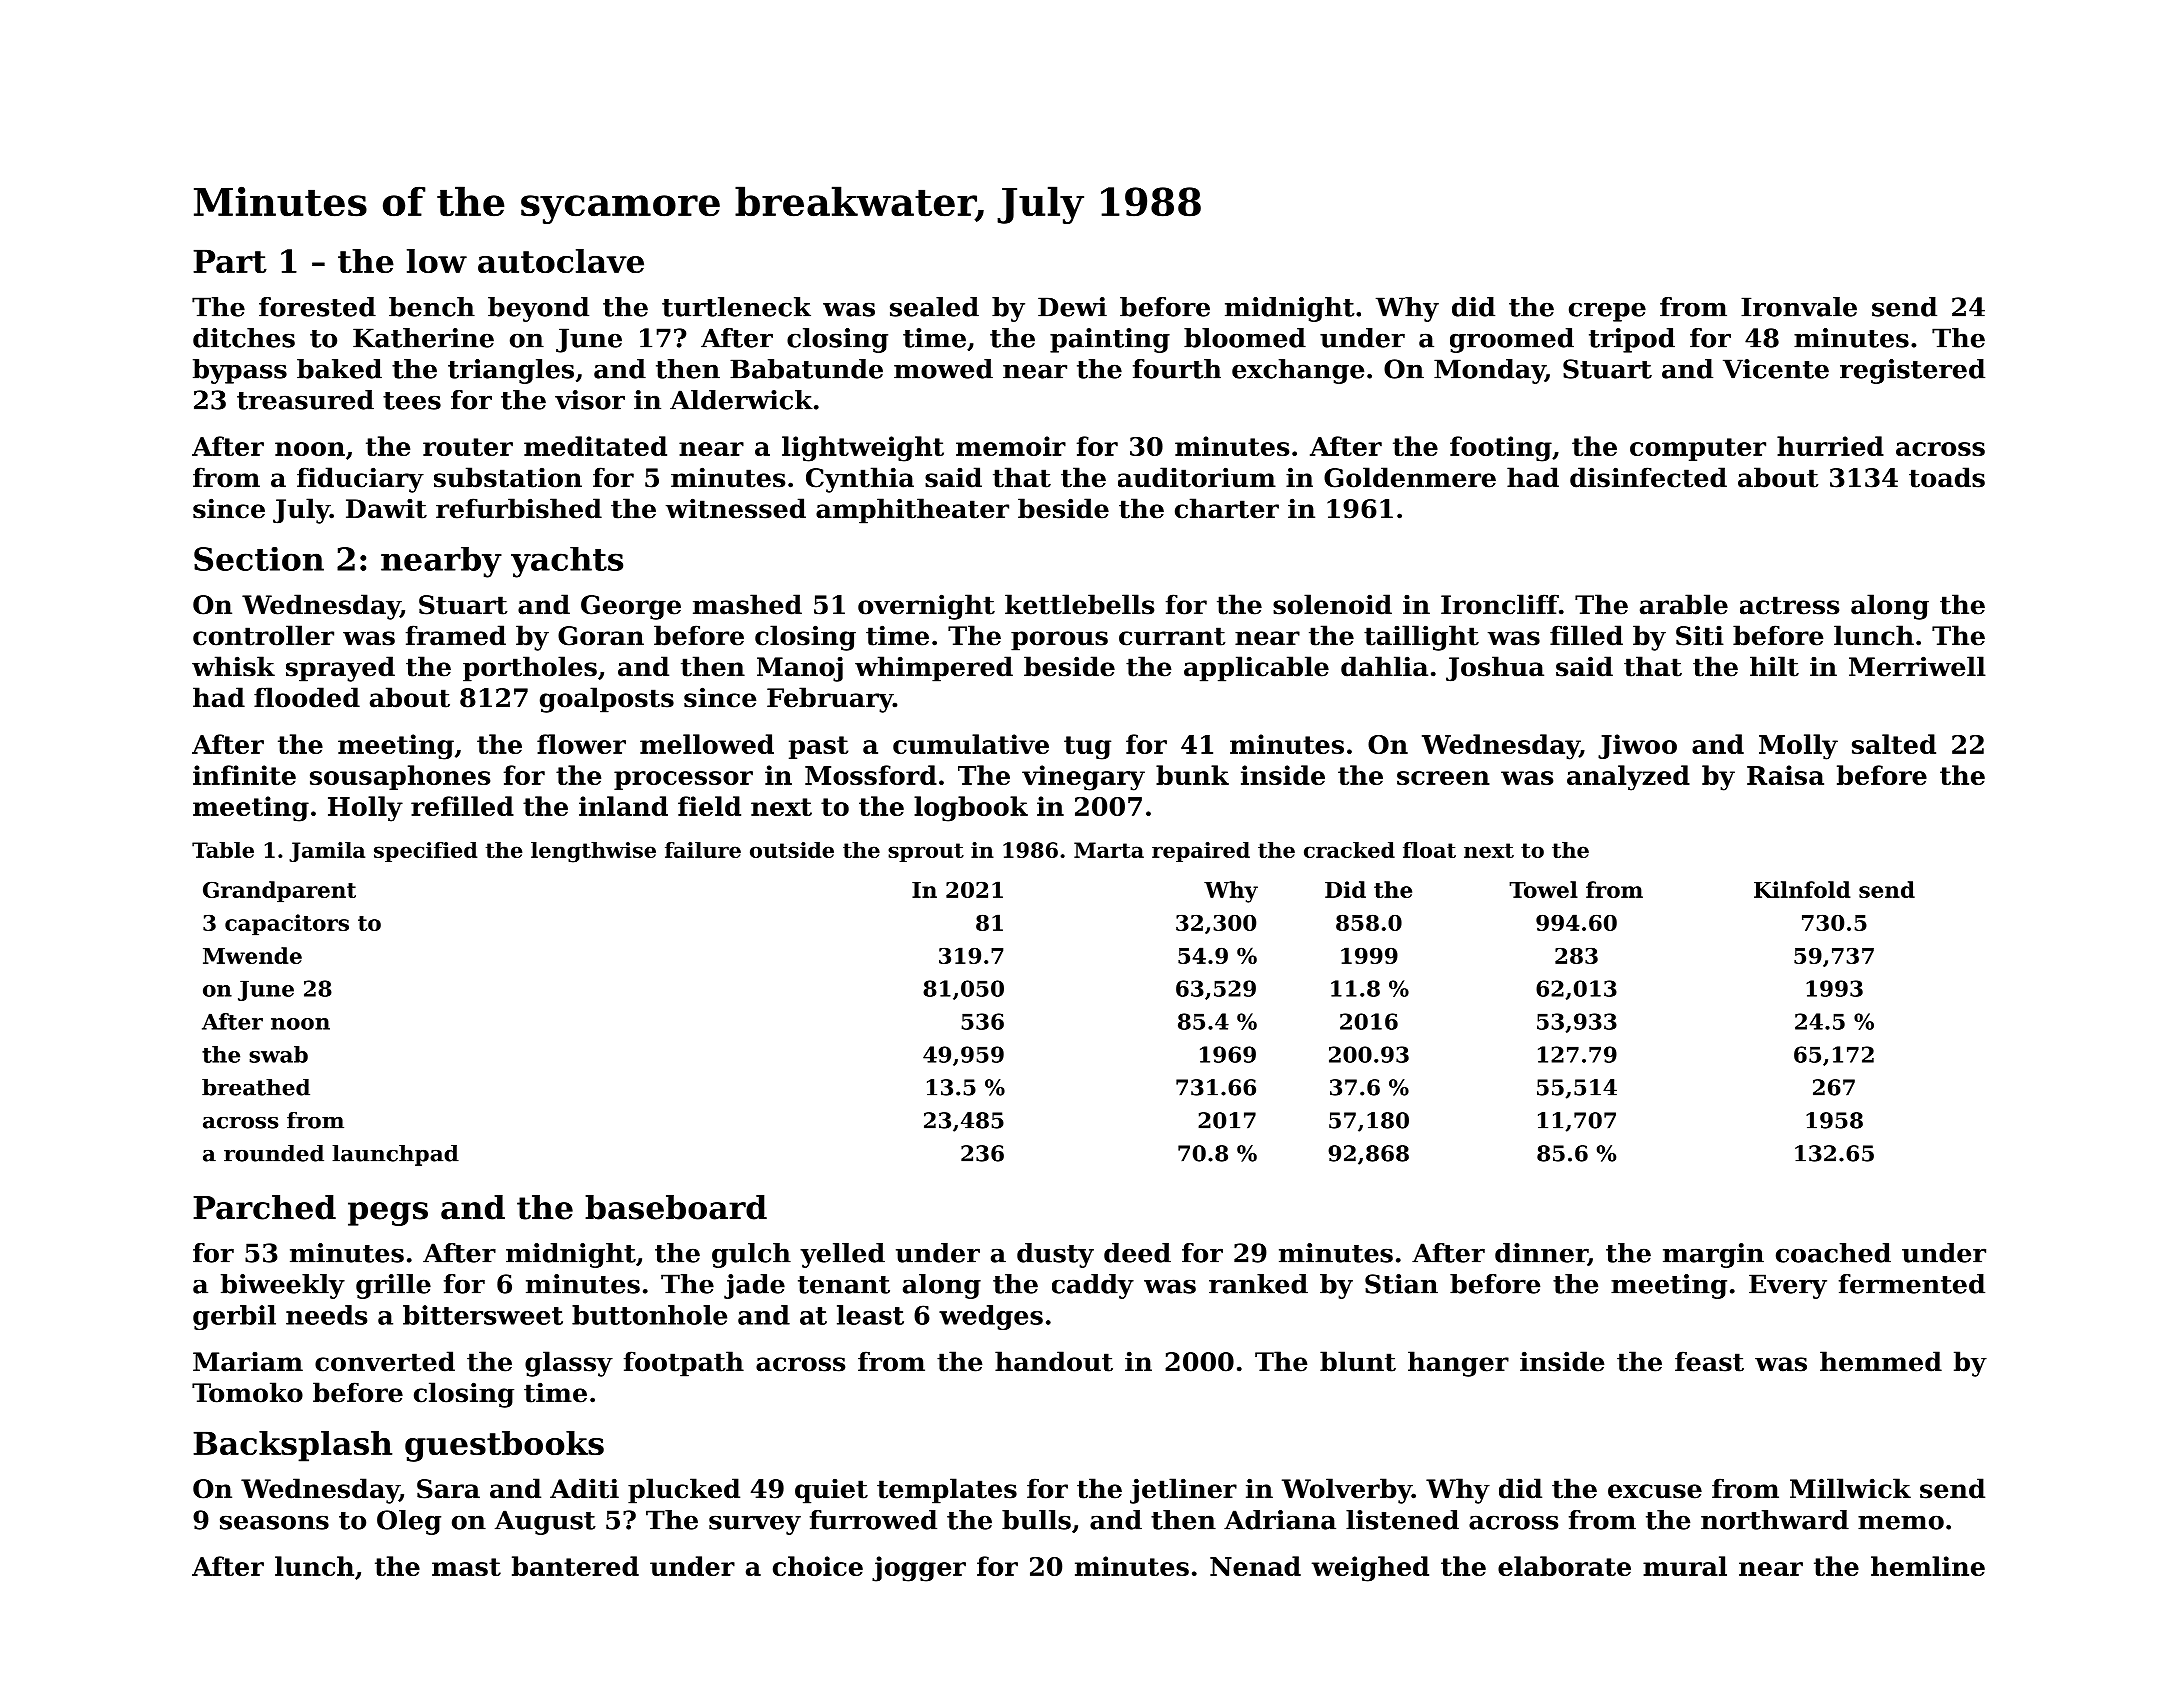  Describe the element at coordinates (926, 852) in the screenshot. I see `sprout` at that location.
